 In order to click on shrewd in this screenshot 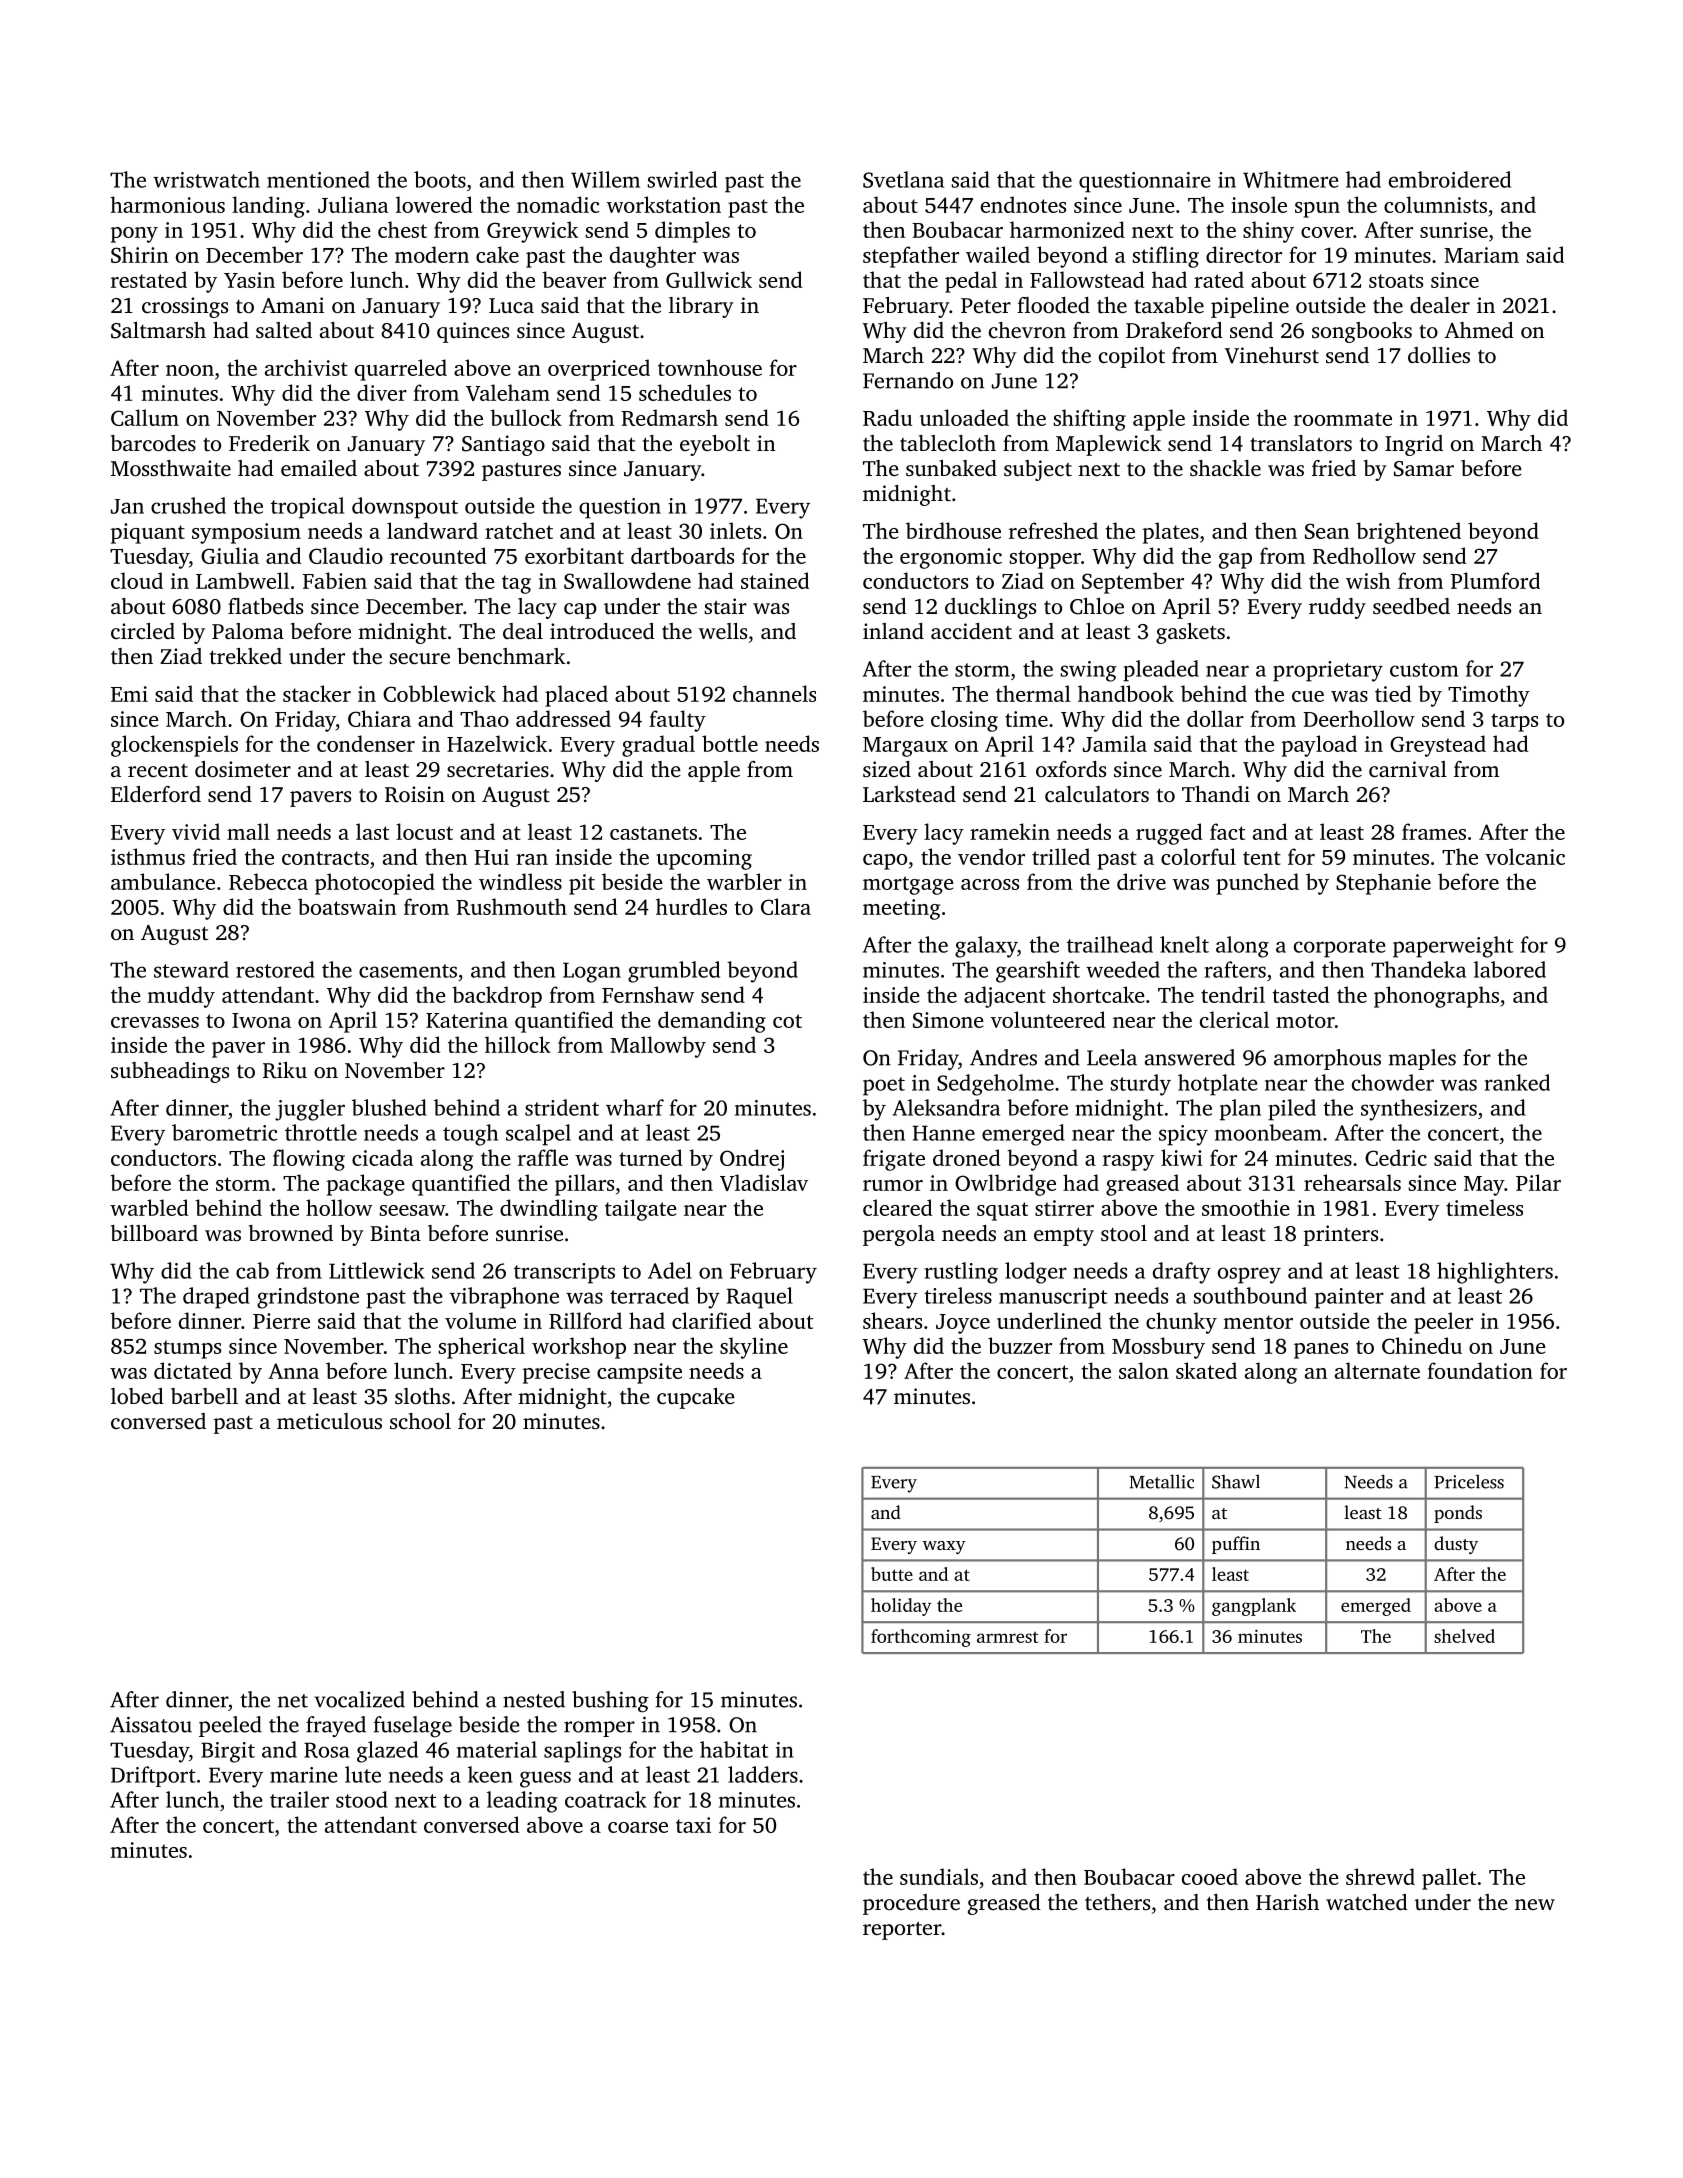, I will do `click(1380, 1876)`.
